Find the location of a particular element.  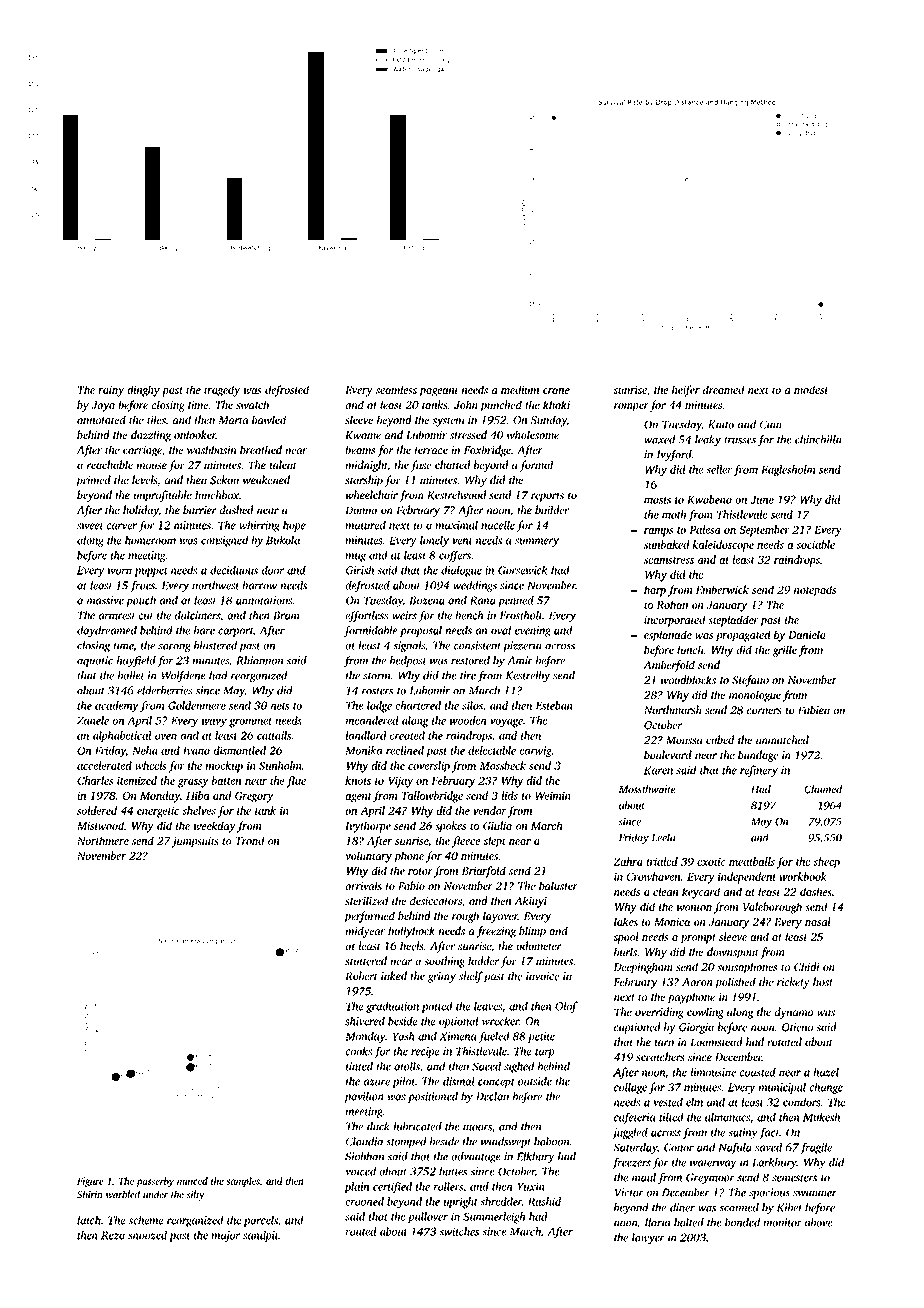

earwig is located at coordinates (536, 752).
